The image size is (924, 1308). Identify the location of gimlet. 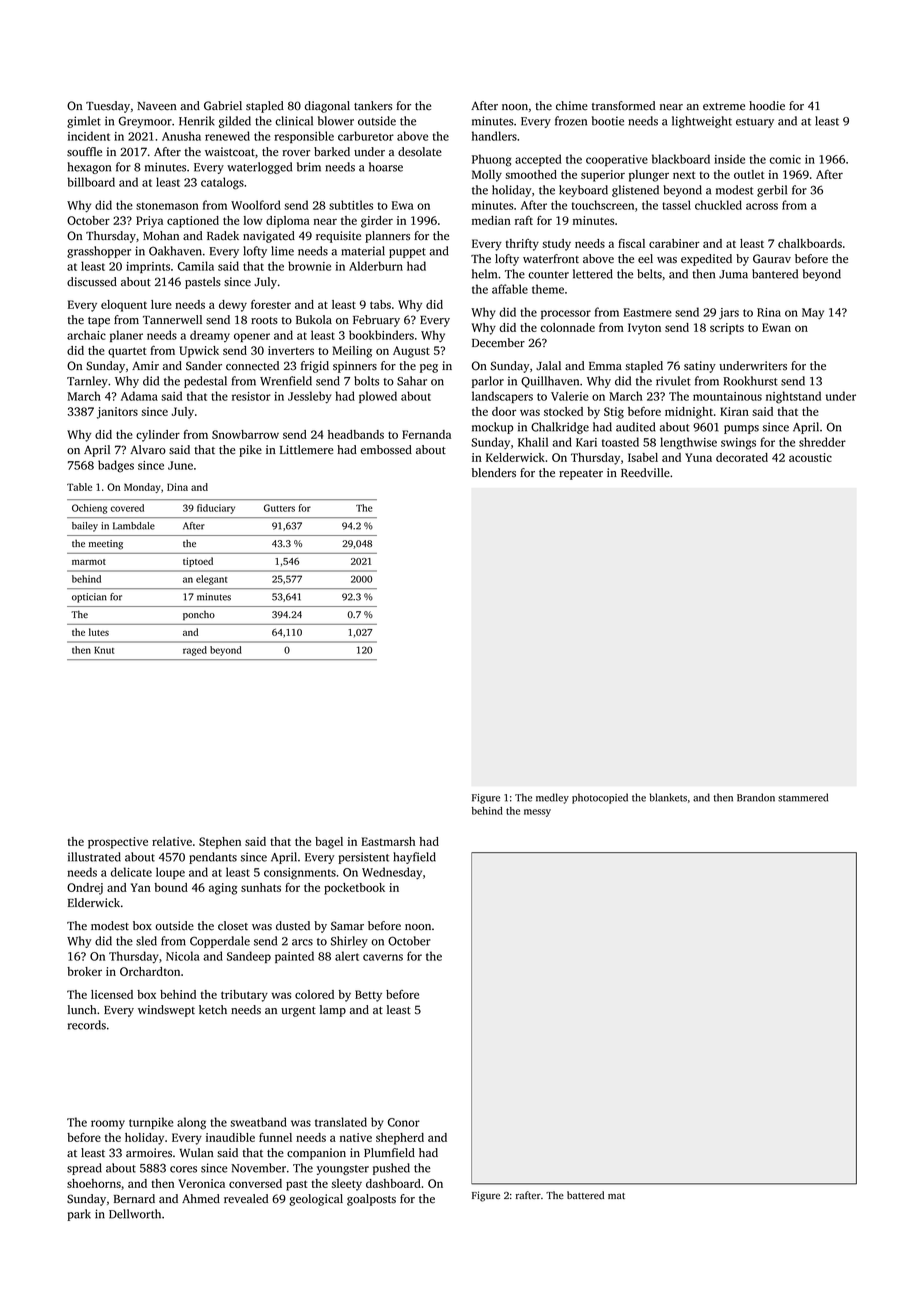
(84, 122).
